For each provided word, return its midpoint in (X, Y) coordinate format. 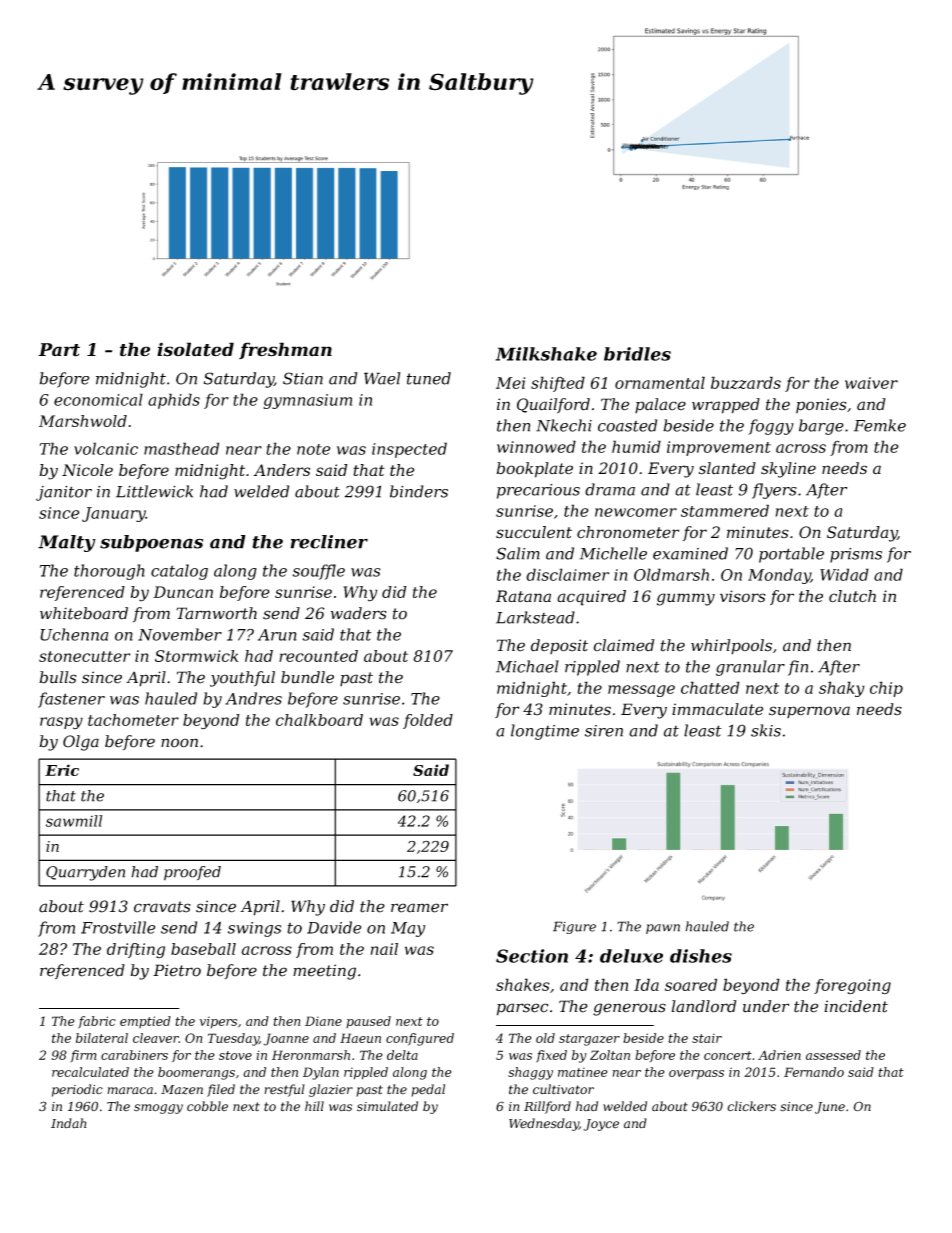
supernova (809, 712)
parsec (522, 1009)
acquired (591, 598)
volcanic (106, 448)
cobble (207, 1106)
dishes (701, 956)
